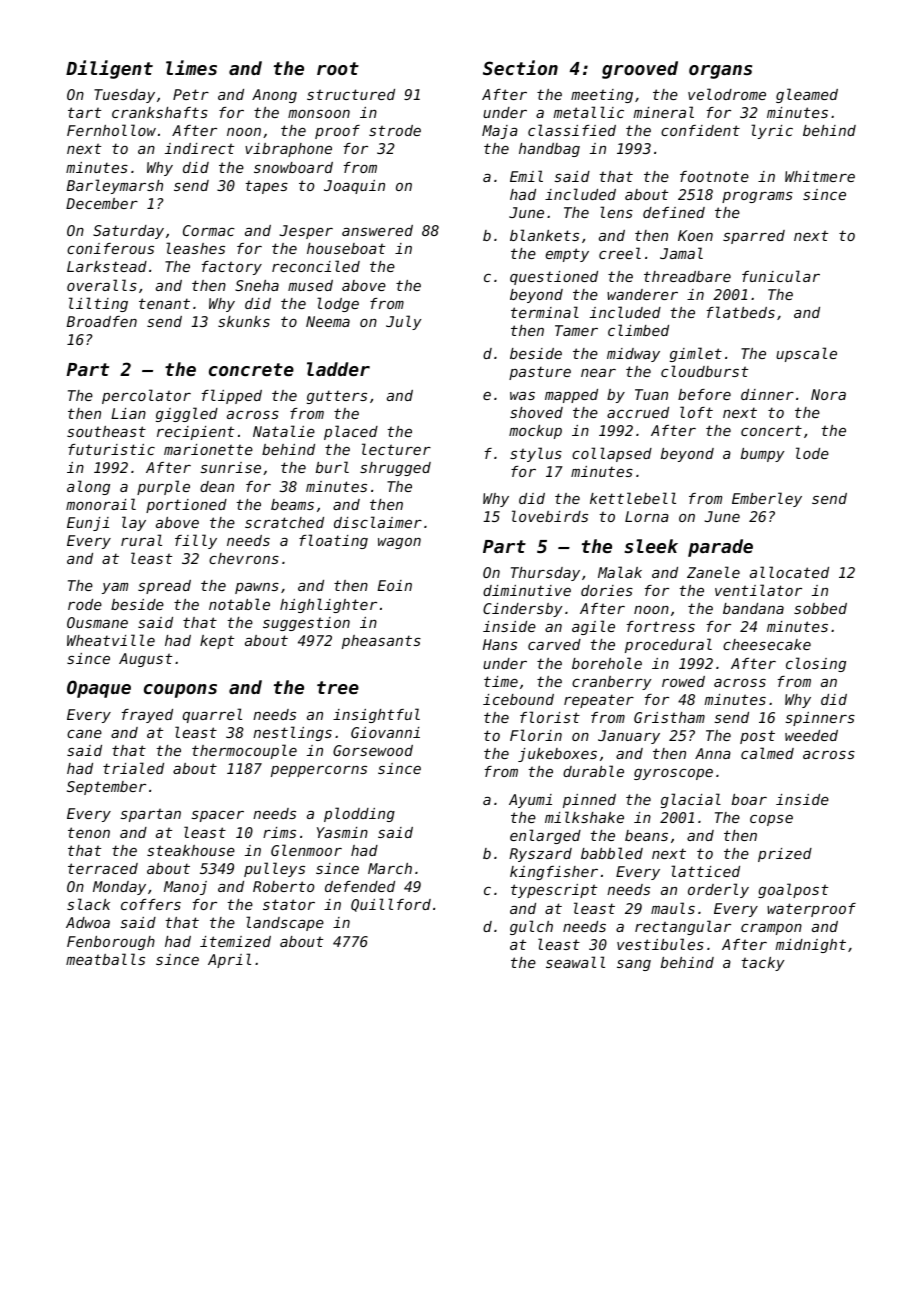 The height and width of the screenshot is (1308, 924). What do you see at coordinates (820, 176) in the screenshot?
I see `Whitmere` at bounding box center [820, 176].
